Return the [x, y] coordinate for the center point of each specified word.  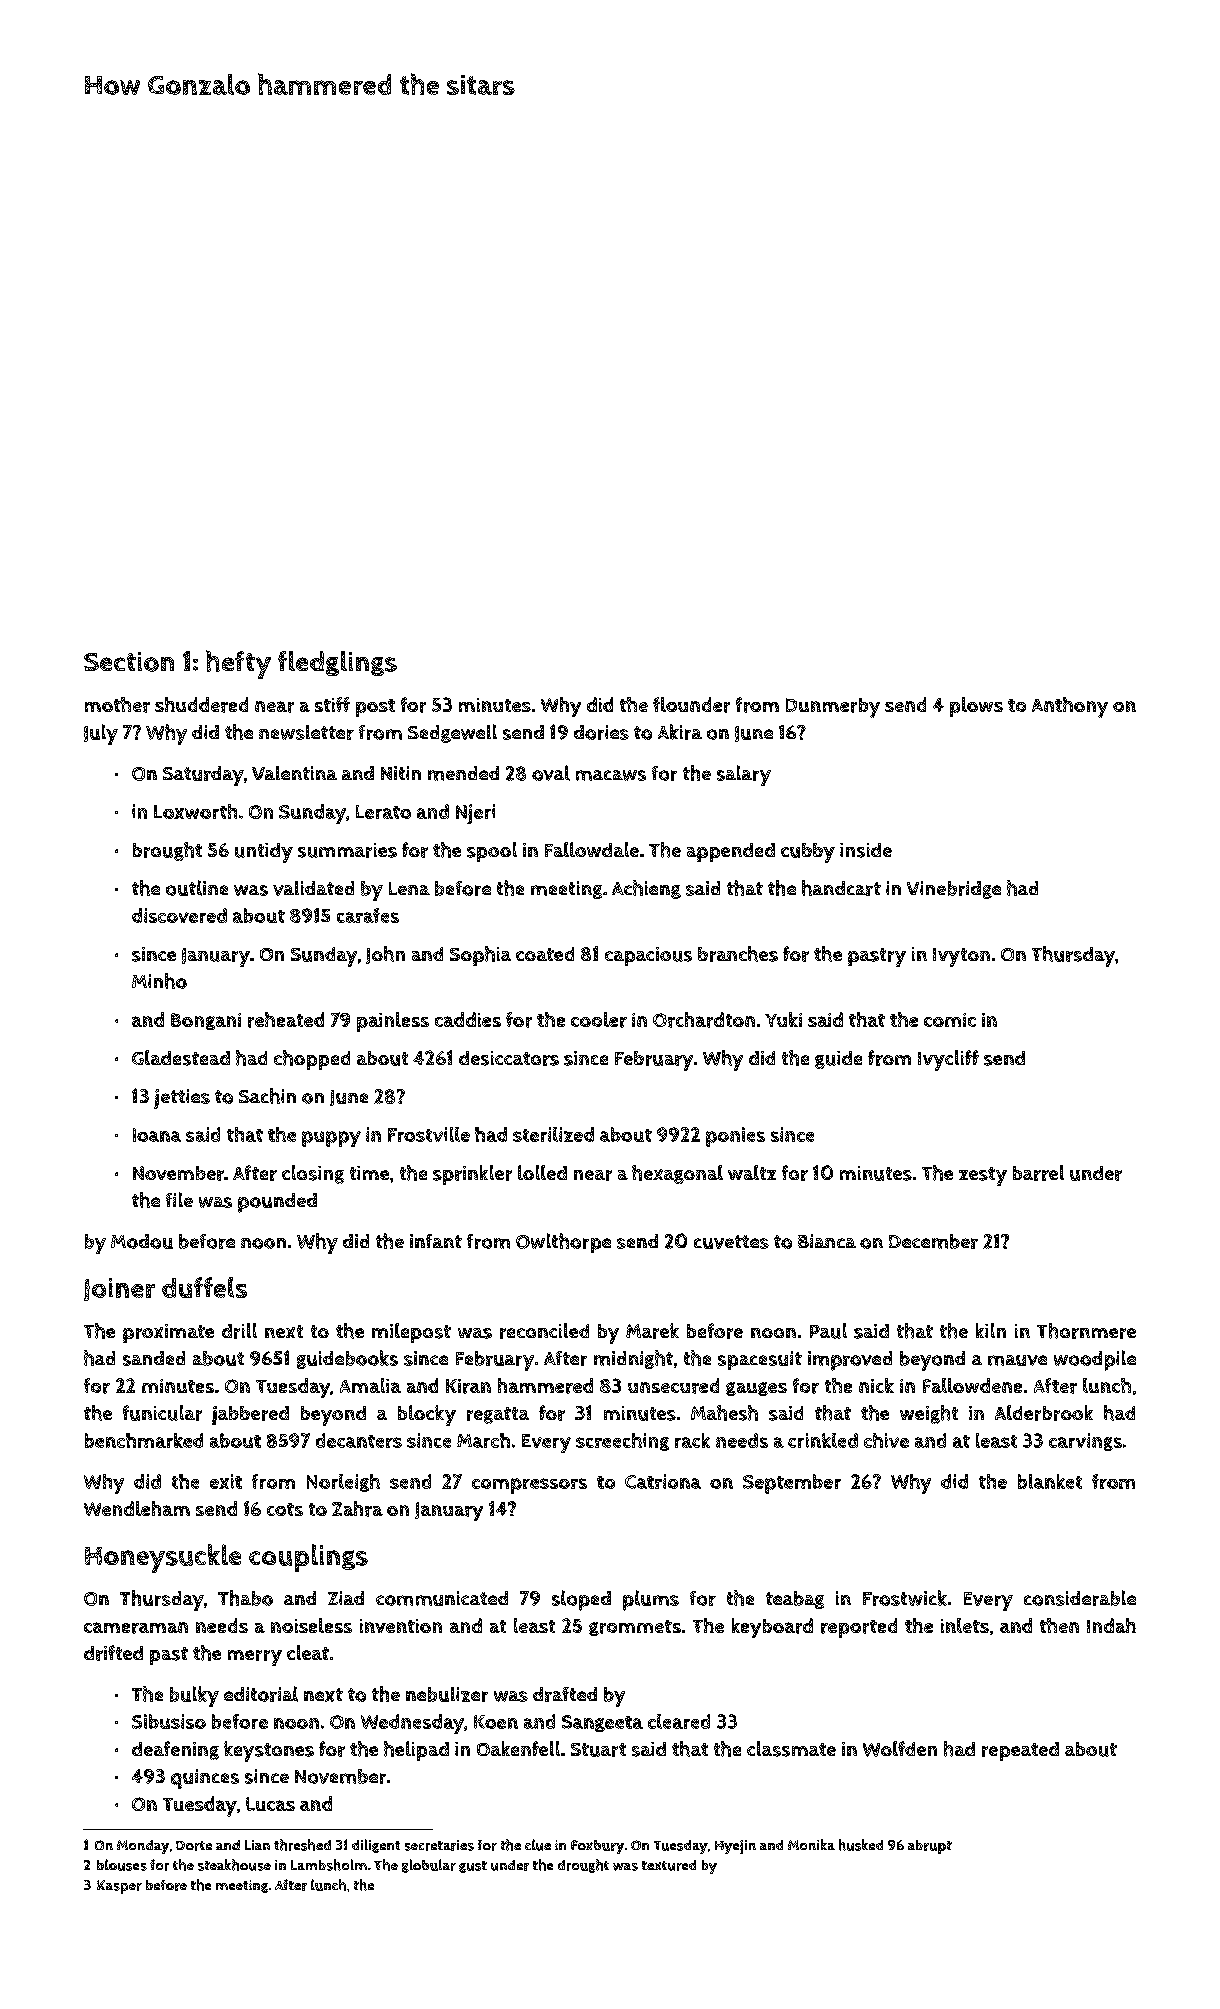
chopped [312, 1060]
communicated [442, 1598]
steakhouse [234, 1865]
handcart [841, 888]
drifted [113, 1653]
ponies [735, 1137]
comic [950, 1020]
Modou [142, 1241]
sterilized [553, 1134]
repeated [1020, 1751]
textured [669, 1865]
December [933, 1241]
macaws [611, 775]
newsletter [306, 732]
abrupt [930, 1847]
